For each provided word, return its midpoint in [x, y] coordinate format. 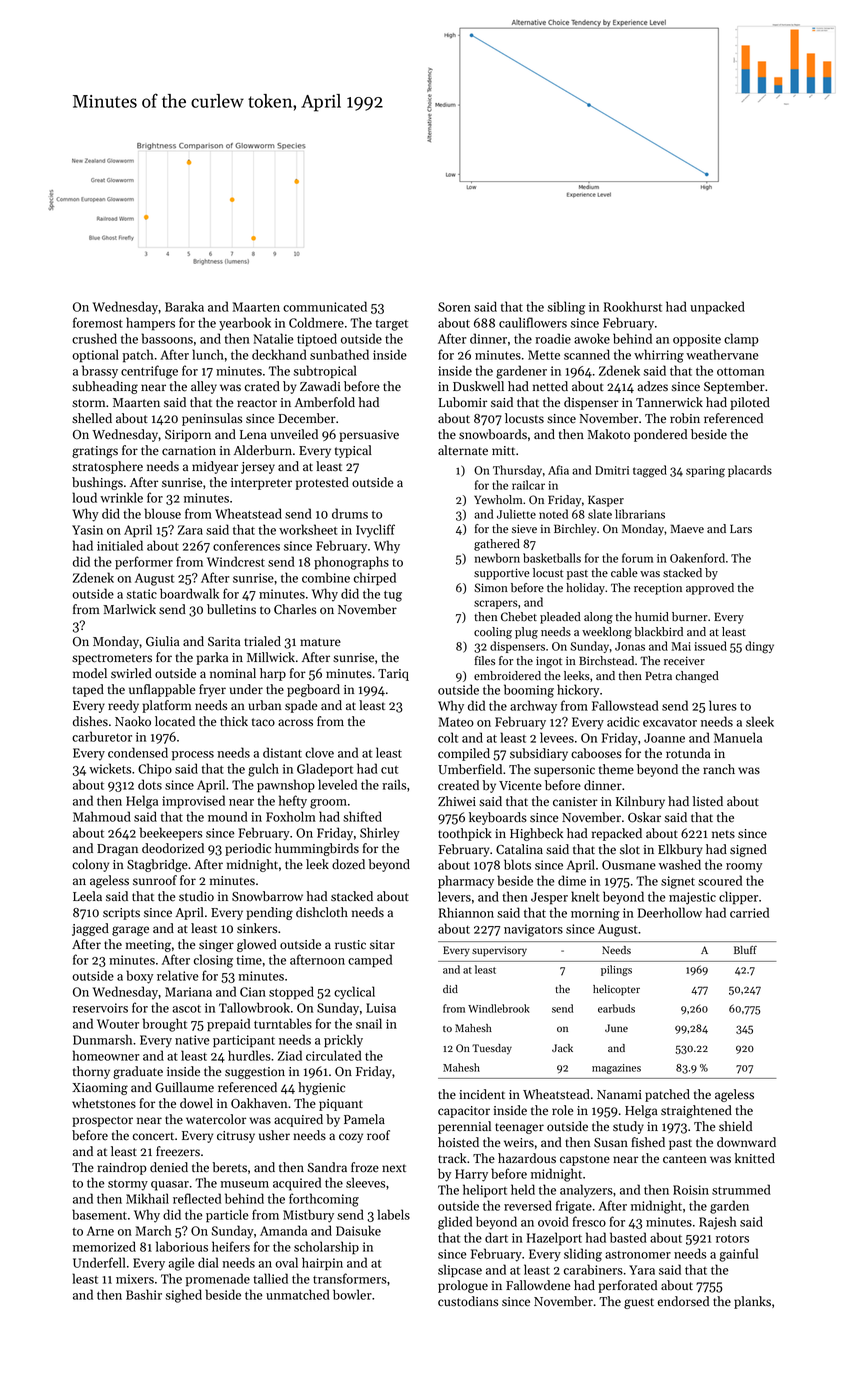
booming [529, 691]
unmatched [298, 1294]
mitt [503, 450]
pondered [660, 435]
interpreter [261, 484]
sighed [184, 1296]
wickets [110, 768]
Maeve [687, 529]
